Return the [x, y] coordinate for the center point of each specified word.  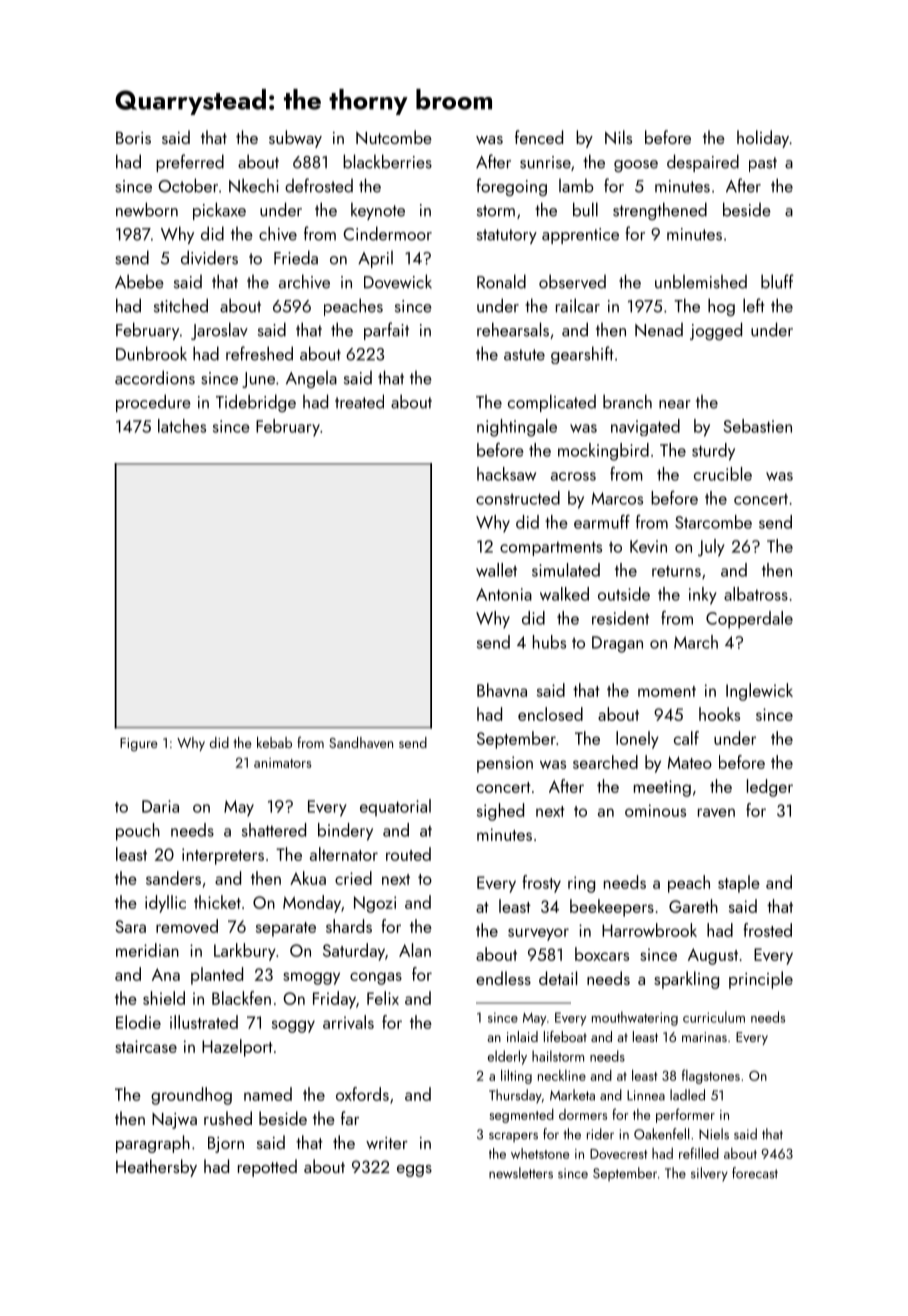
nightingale [517, 428]
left [754, 305]
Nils [618, 137]
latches [182, 426]
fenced [539, 137]
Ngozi [375, 904]
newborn [147, 209]
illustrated [204, 1022]
